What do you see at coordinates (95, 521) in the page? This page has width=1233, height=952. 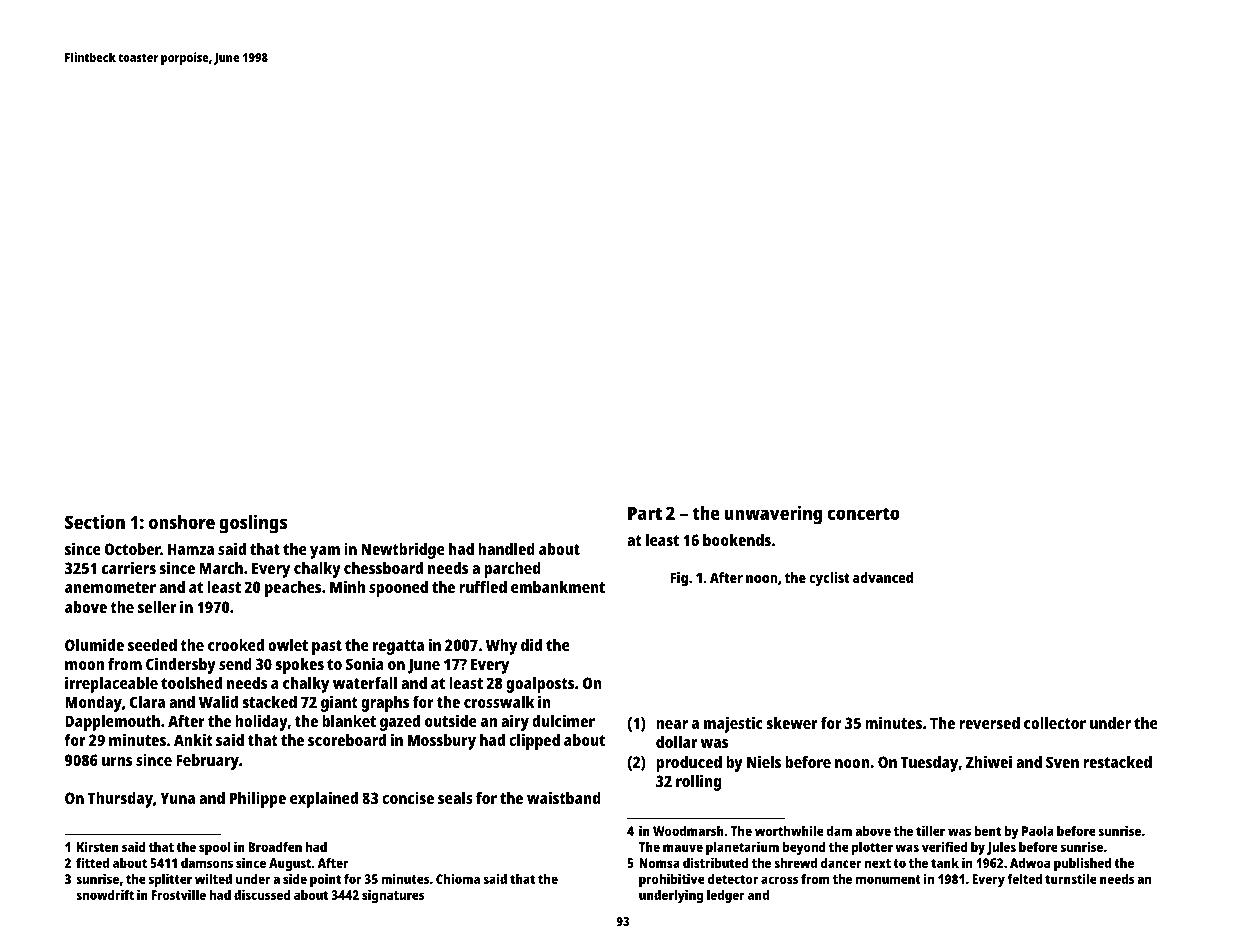 I see `Section` at bounding box center [95, 521].
